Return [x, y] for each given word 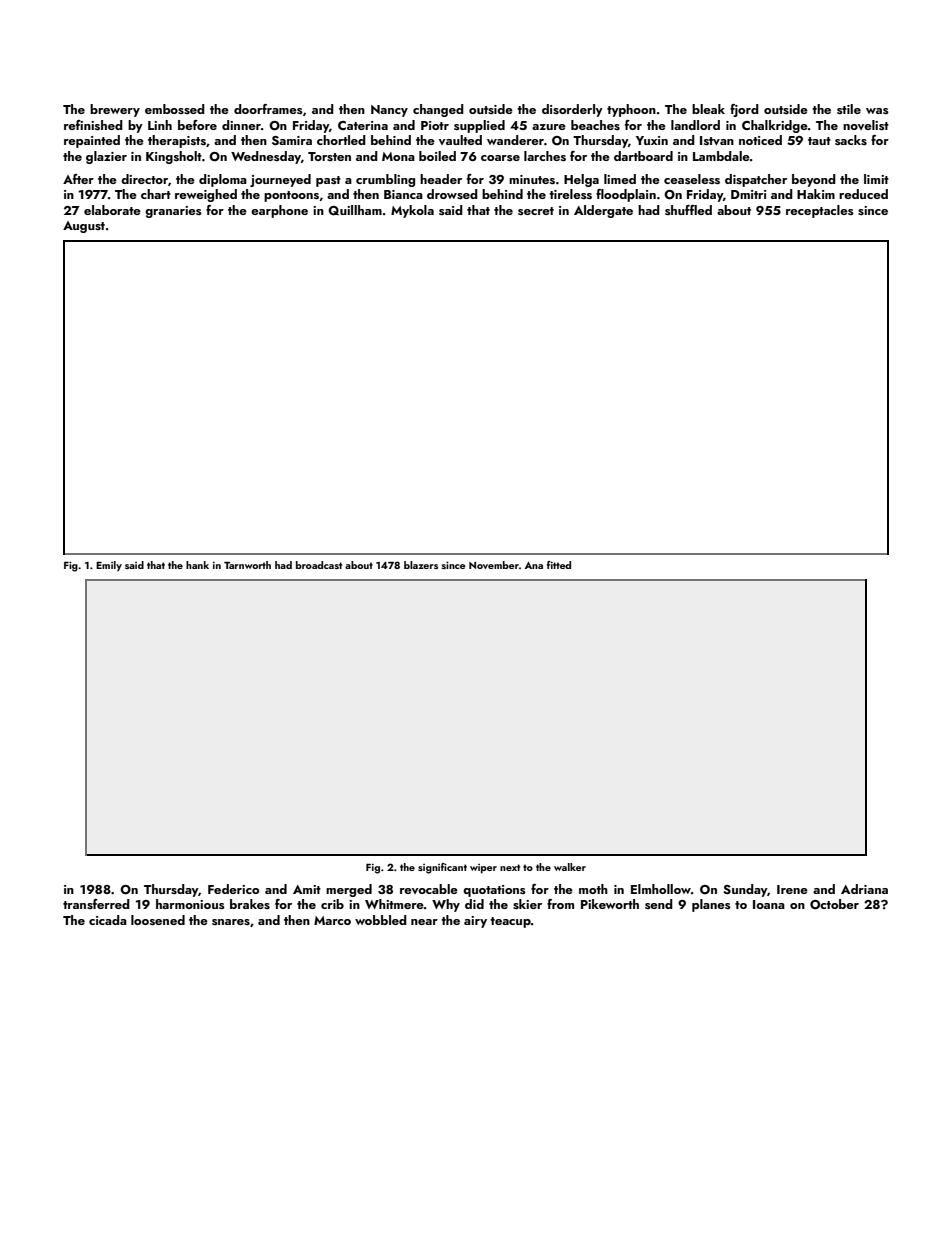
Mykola [412, 211]
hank [197, 565]
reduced [863, 194]
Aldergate [603, 211]
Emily [109, 566]
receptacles [820, 211]
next [510, 867]
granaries [173, 212]
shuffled [688, 210]
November [494, 565]
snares [231, 922]
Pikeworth [610, 904]
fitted [559, 565]
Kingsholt [174, 157]
